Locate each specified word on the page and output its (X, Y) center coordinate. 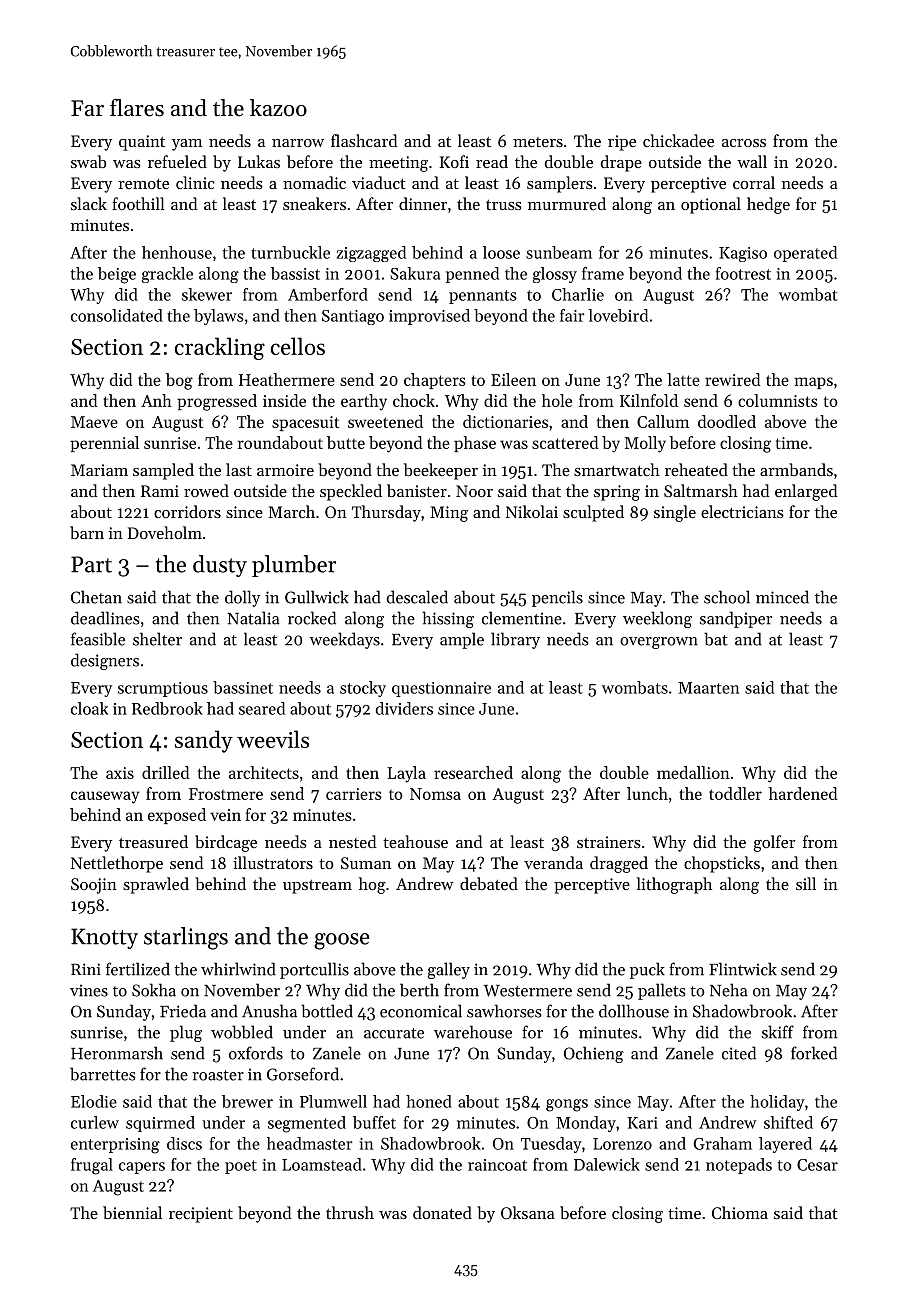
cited (739, 1053)
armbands (796, 469)
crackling (220, 348)
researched (473, 772)
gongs (567, 1105)
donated (442, 1212)
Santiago (353, 317)
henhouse (177, 252)
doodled (727, 421)
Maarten (709, 688)
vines (89, 990)
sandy (204, 741)
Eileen (513, 379)
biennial (132, 1212)
